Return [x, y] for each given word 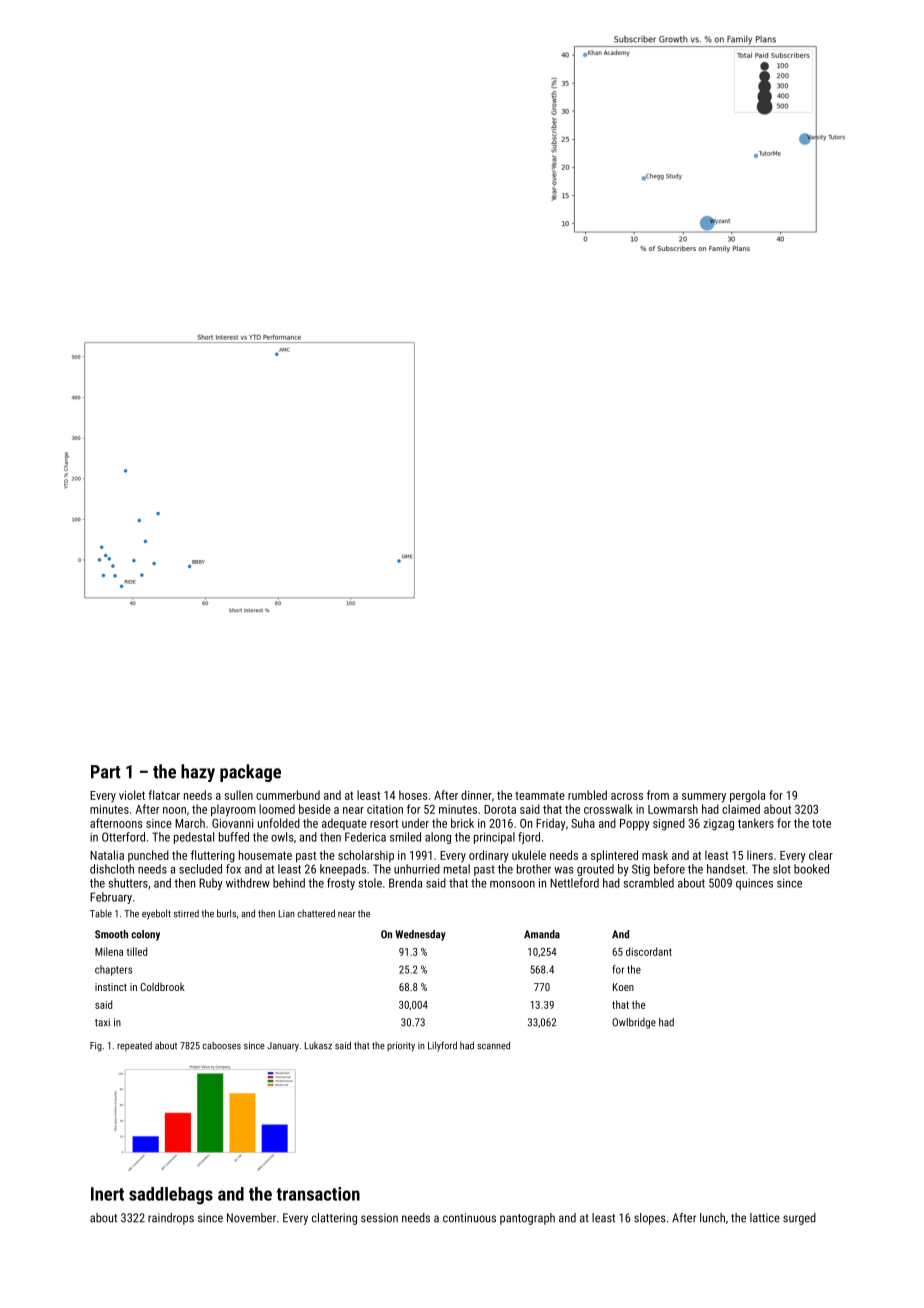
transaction [318, 1194]
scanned [493, 1045]
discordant [649, 951]
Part [106, 772]
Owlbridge [634, 1023]
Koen [623, 987]
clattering [334, 1219]
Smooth [111, 934]
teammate [540, 796]
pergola [747, 796]
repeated [134, 1046]
